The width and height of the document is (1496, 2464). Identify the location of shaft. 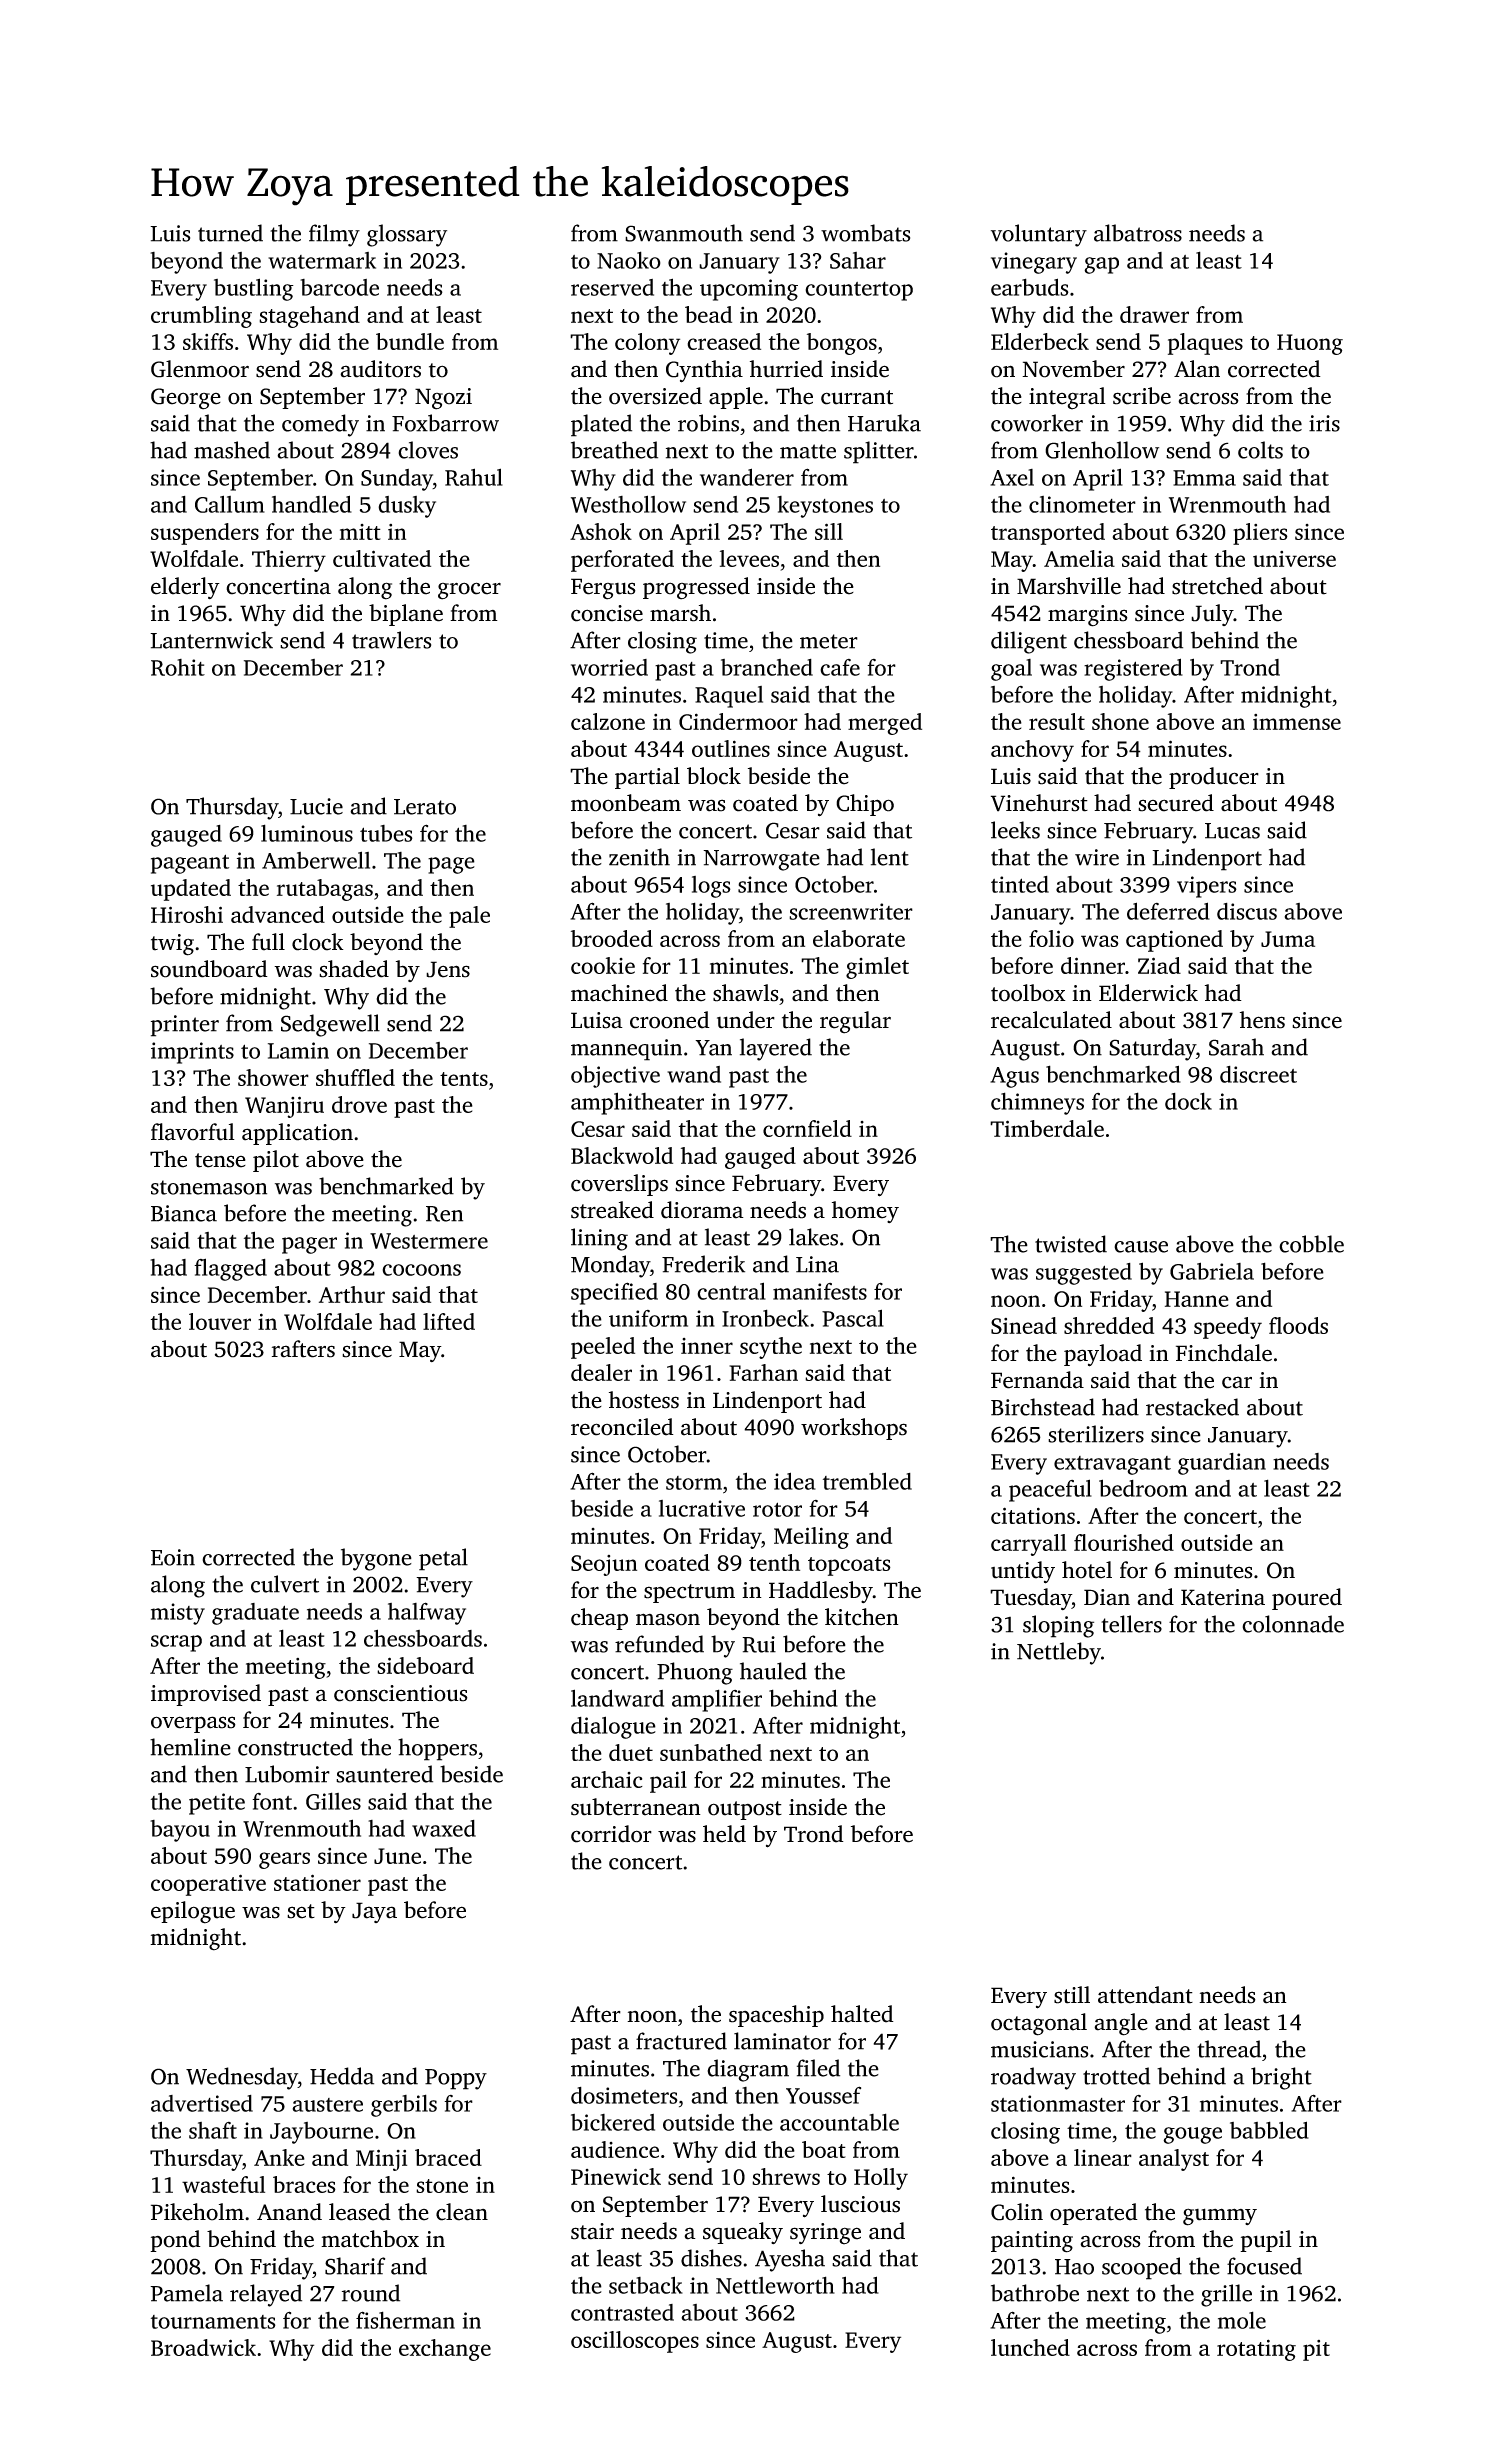
(213, 2130).
